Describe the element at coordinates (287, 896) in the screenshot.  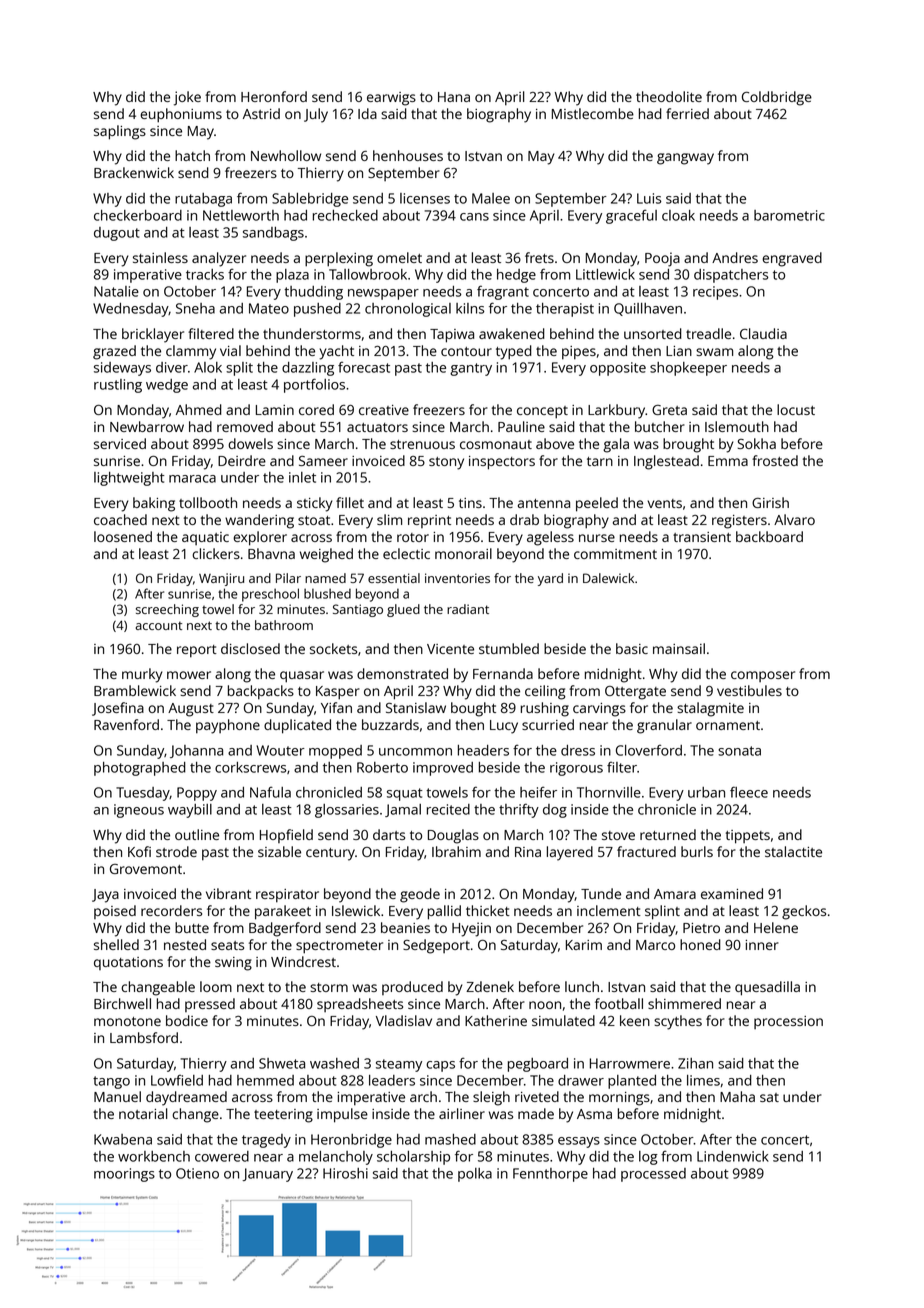
I see `respirator` at that location.
